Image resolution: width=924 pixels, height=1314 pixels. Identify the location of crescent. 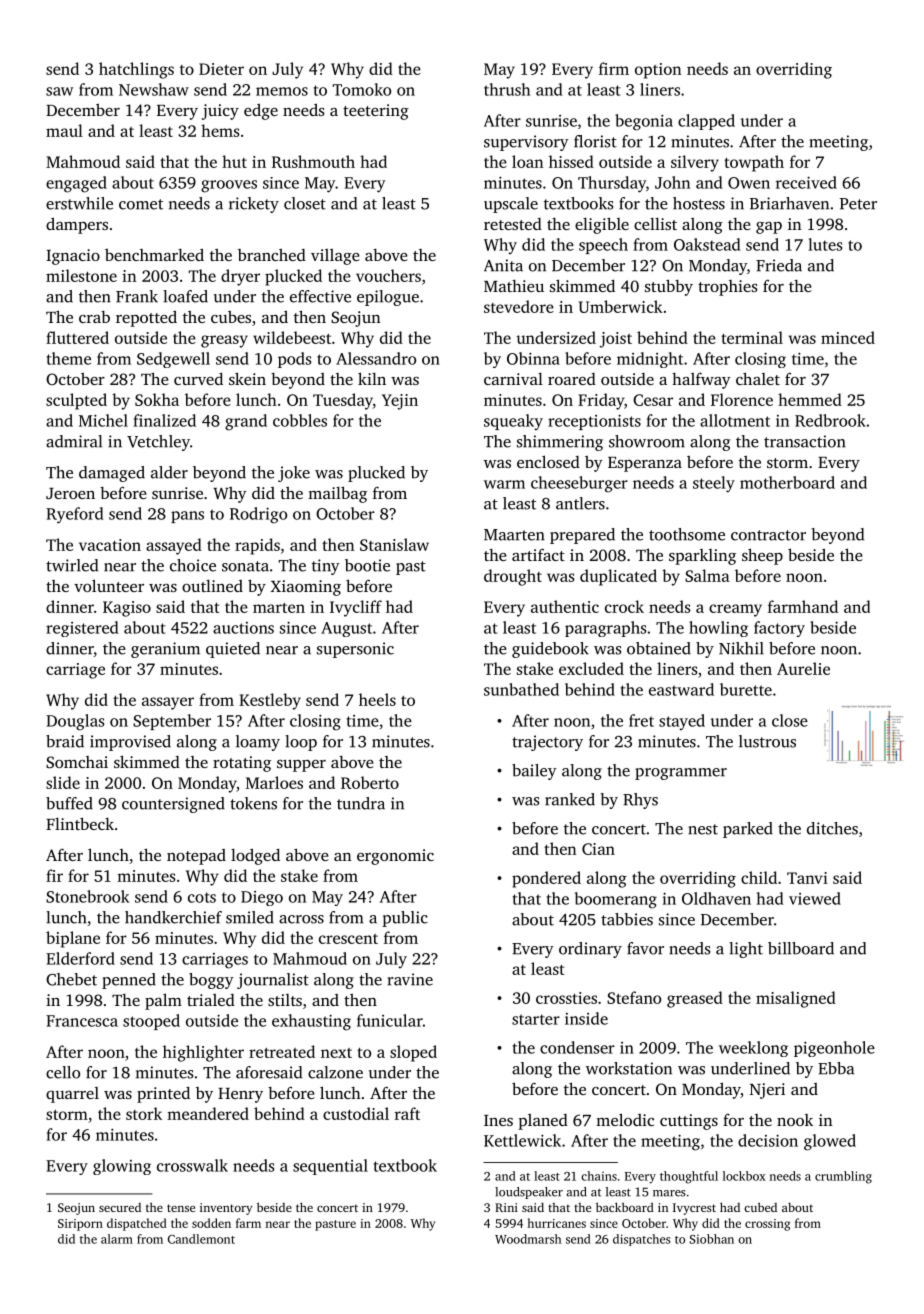
(348, 939).
